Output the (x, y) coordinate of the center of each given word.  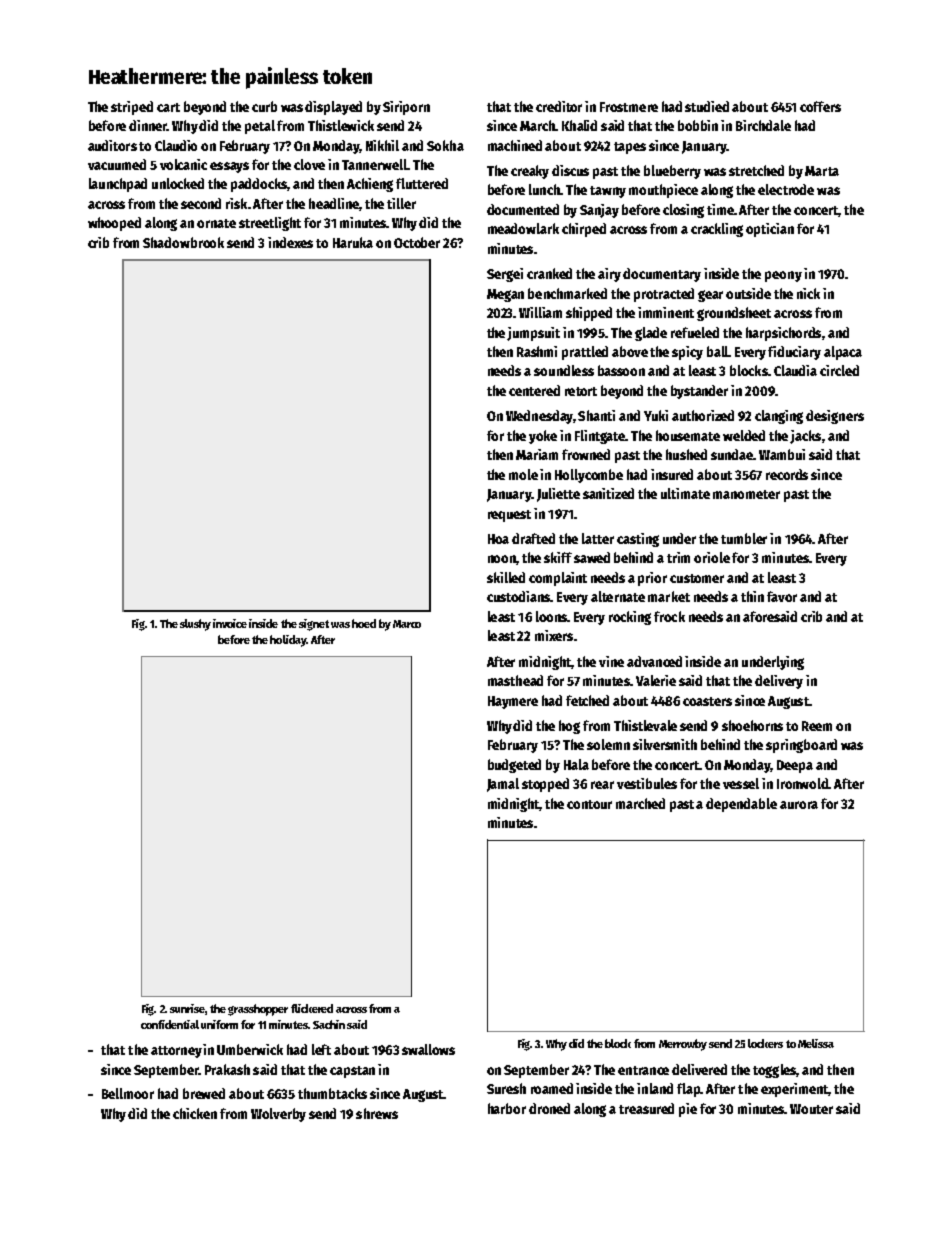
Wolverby (278, 1115)
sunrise (187, 1008)
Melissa (816, 1043)
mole (523, 474)
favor (782, 596)
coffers (820, 106)
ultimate (685, 493)
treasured (646, 1108)
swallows (428, 1049)
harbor (507, 1108)
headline (334, 203)
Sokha (445, 145)
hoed (364, 623)
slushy (195, 625)
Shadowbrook (183, 242)
